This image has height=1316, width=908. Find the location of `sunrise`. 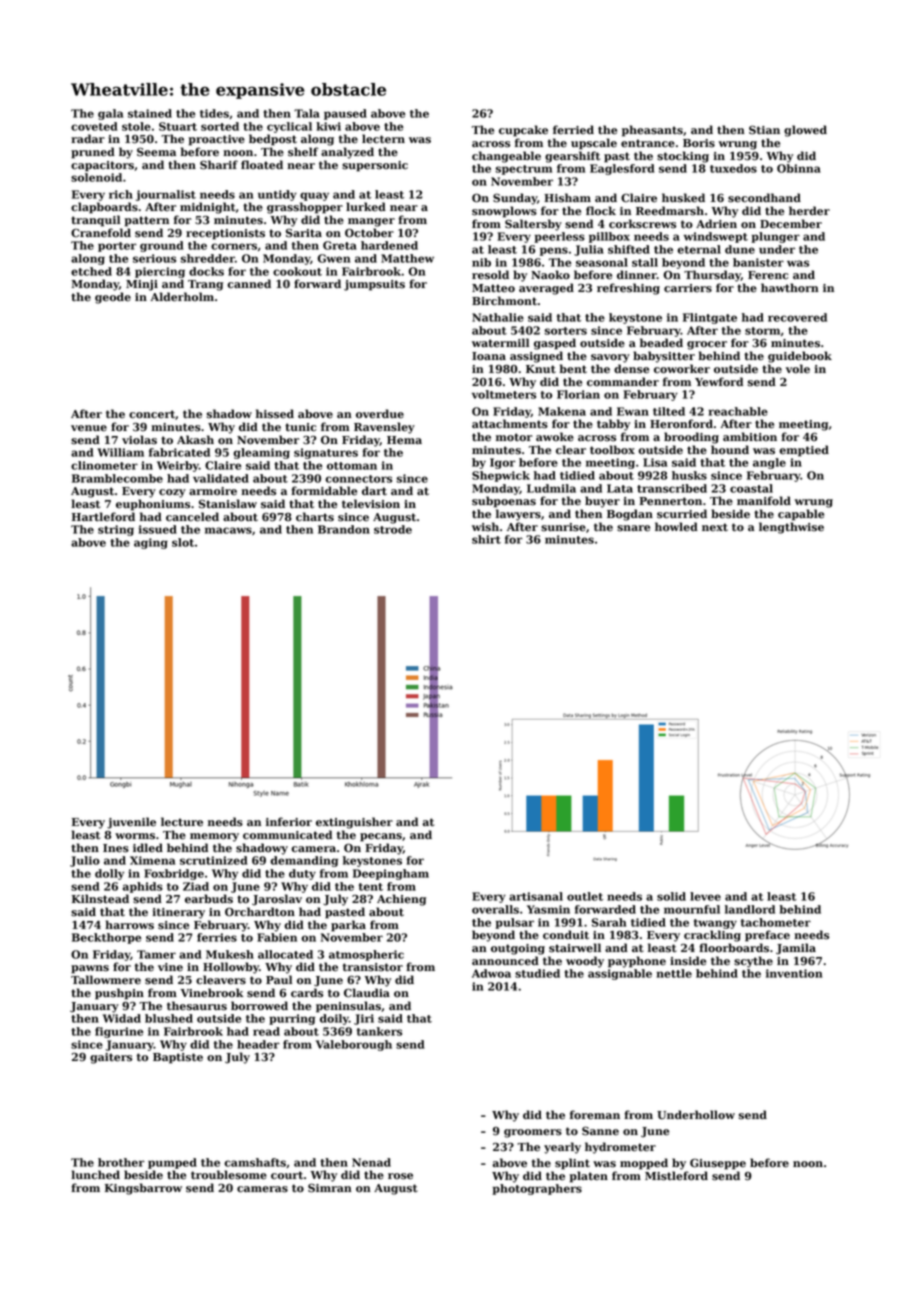

sunrise is located at coordinates (563, 527).
